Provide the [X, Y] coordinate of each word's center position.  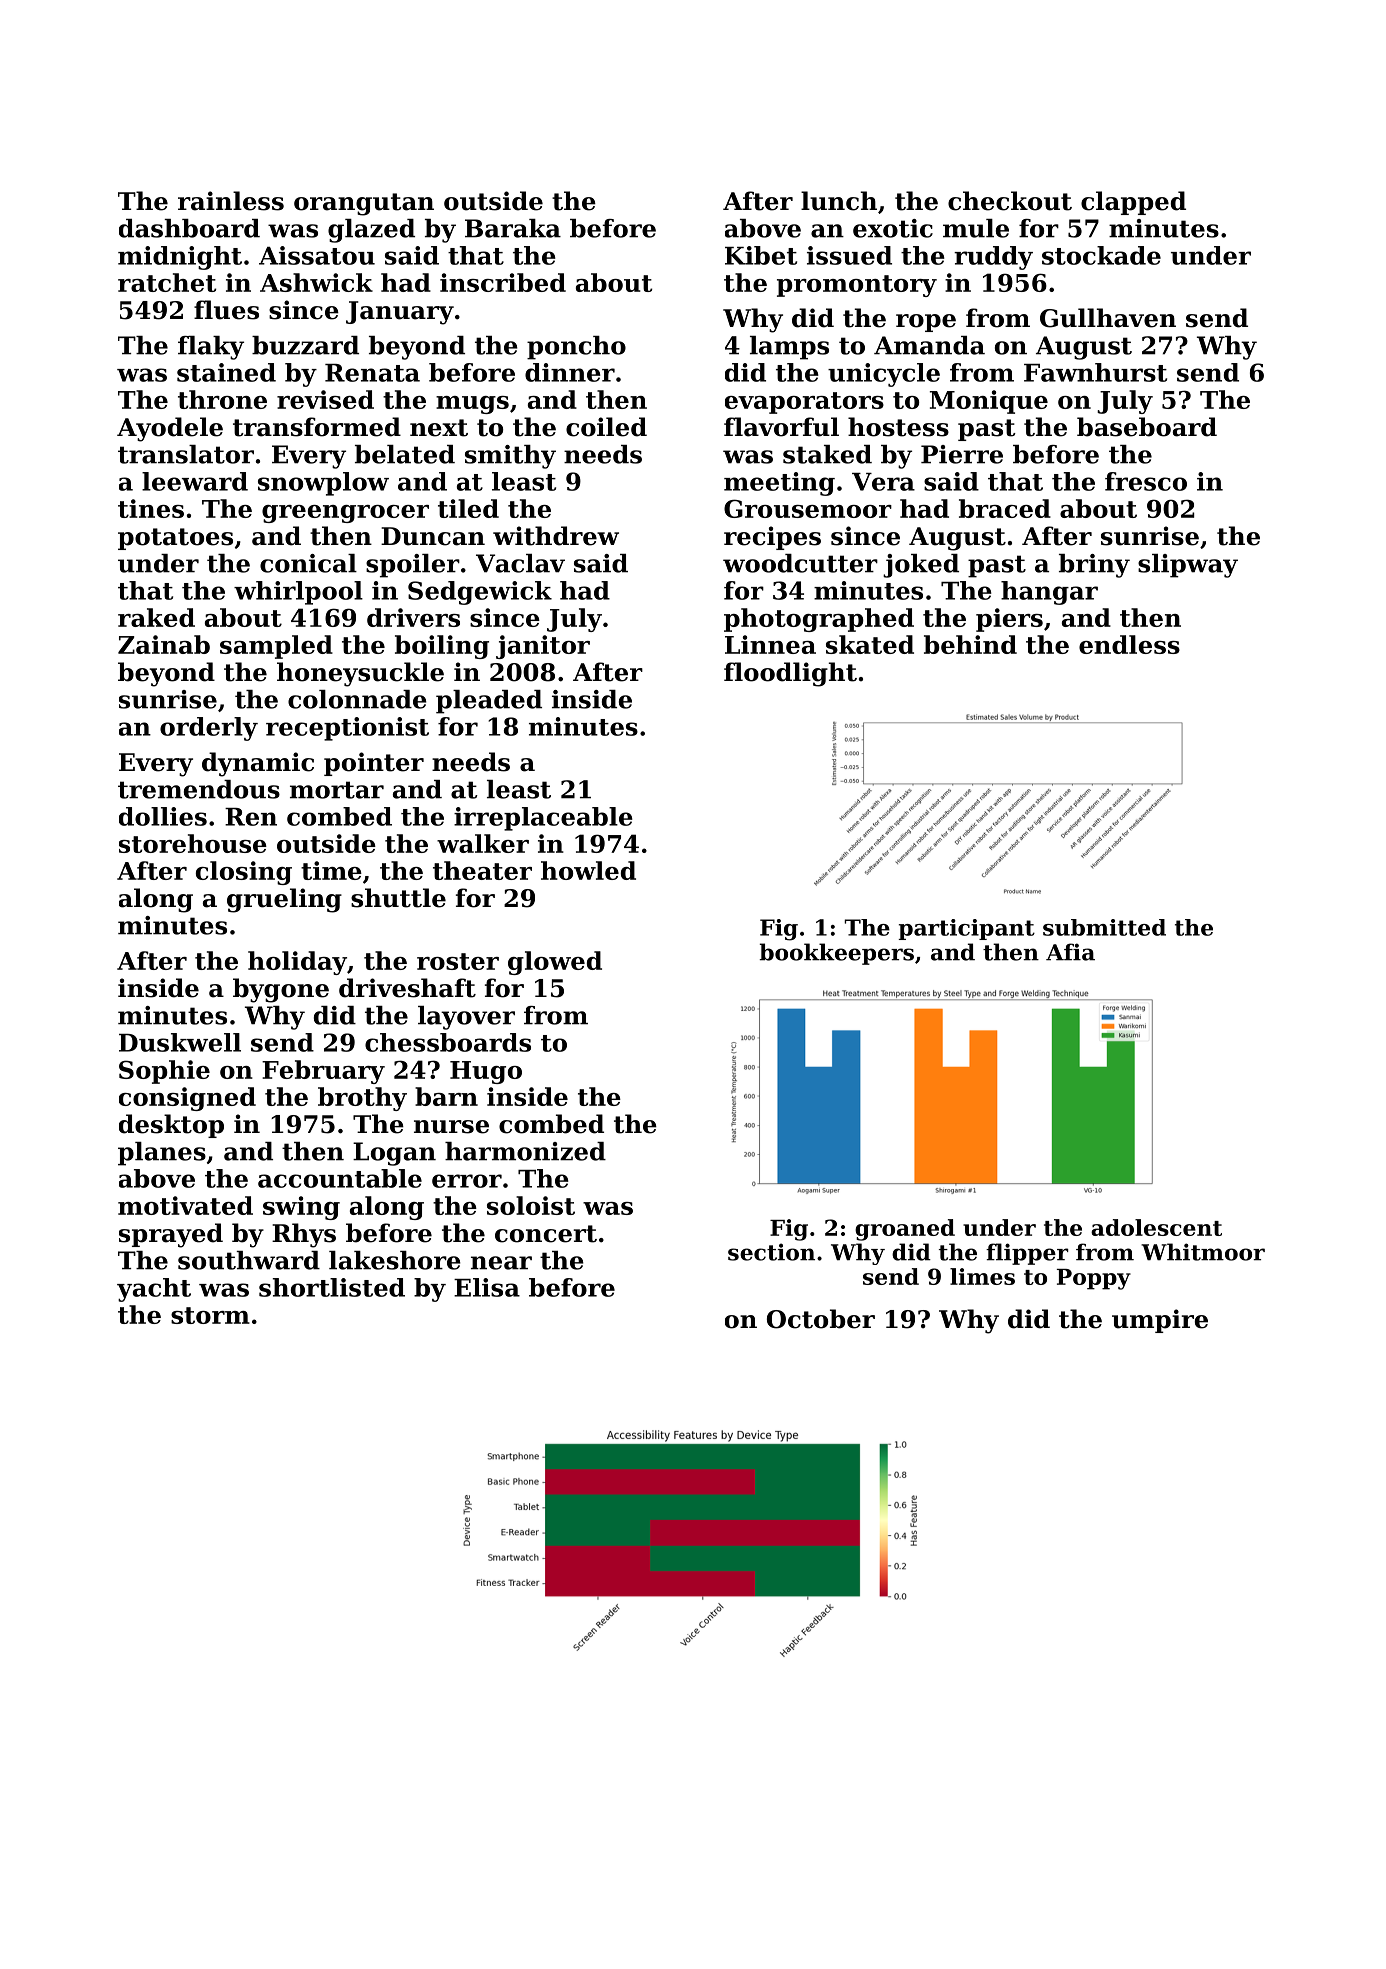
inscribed [503, 282]
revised [325, 399]
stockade [1101, 255]
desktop [171, 1126]
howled [588, 870]
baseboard [1147, 427]
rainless [231, 201]
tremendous [199, 789]
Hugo [486, 1072]
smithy [510, 457]
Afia [1070, 952]
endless [1129, 644]
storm [210, 1315]
